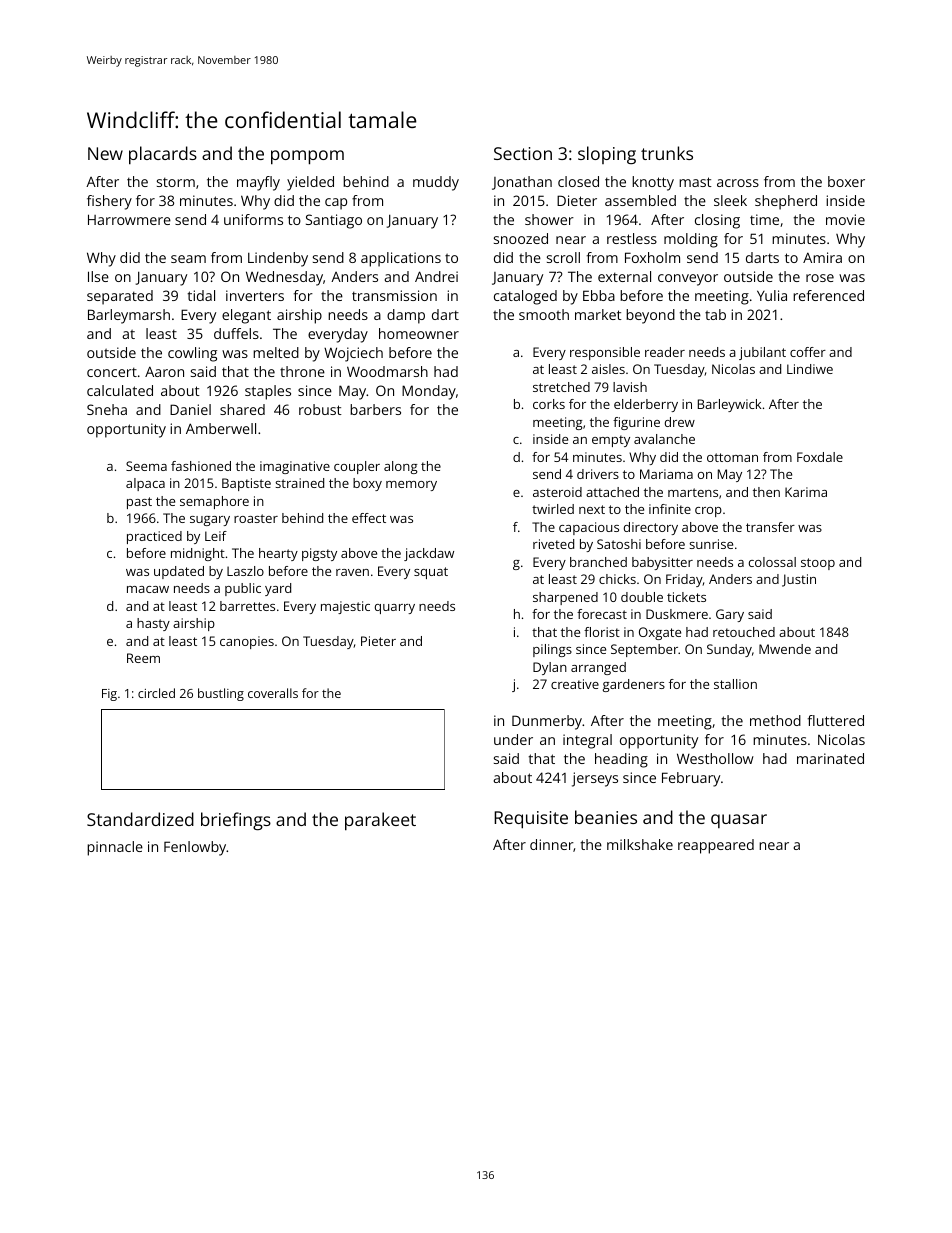  I want to click on movie, so click(845, 219).
